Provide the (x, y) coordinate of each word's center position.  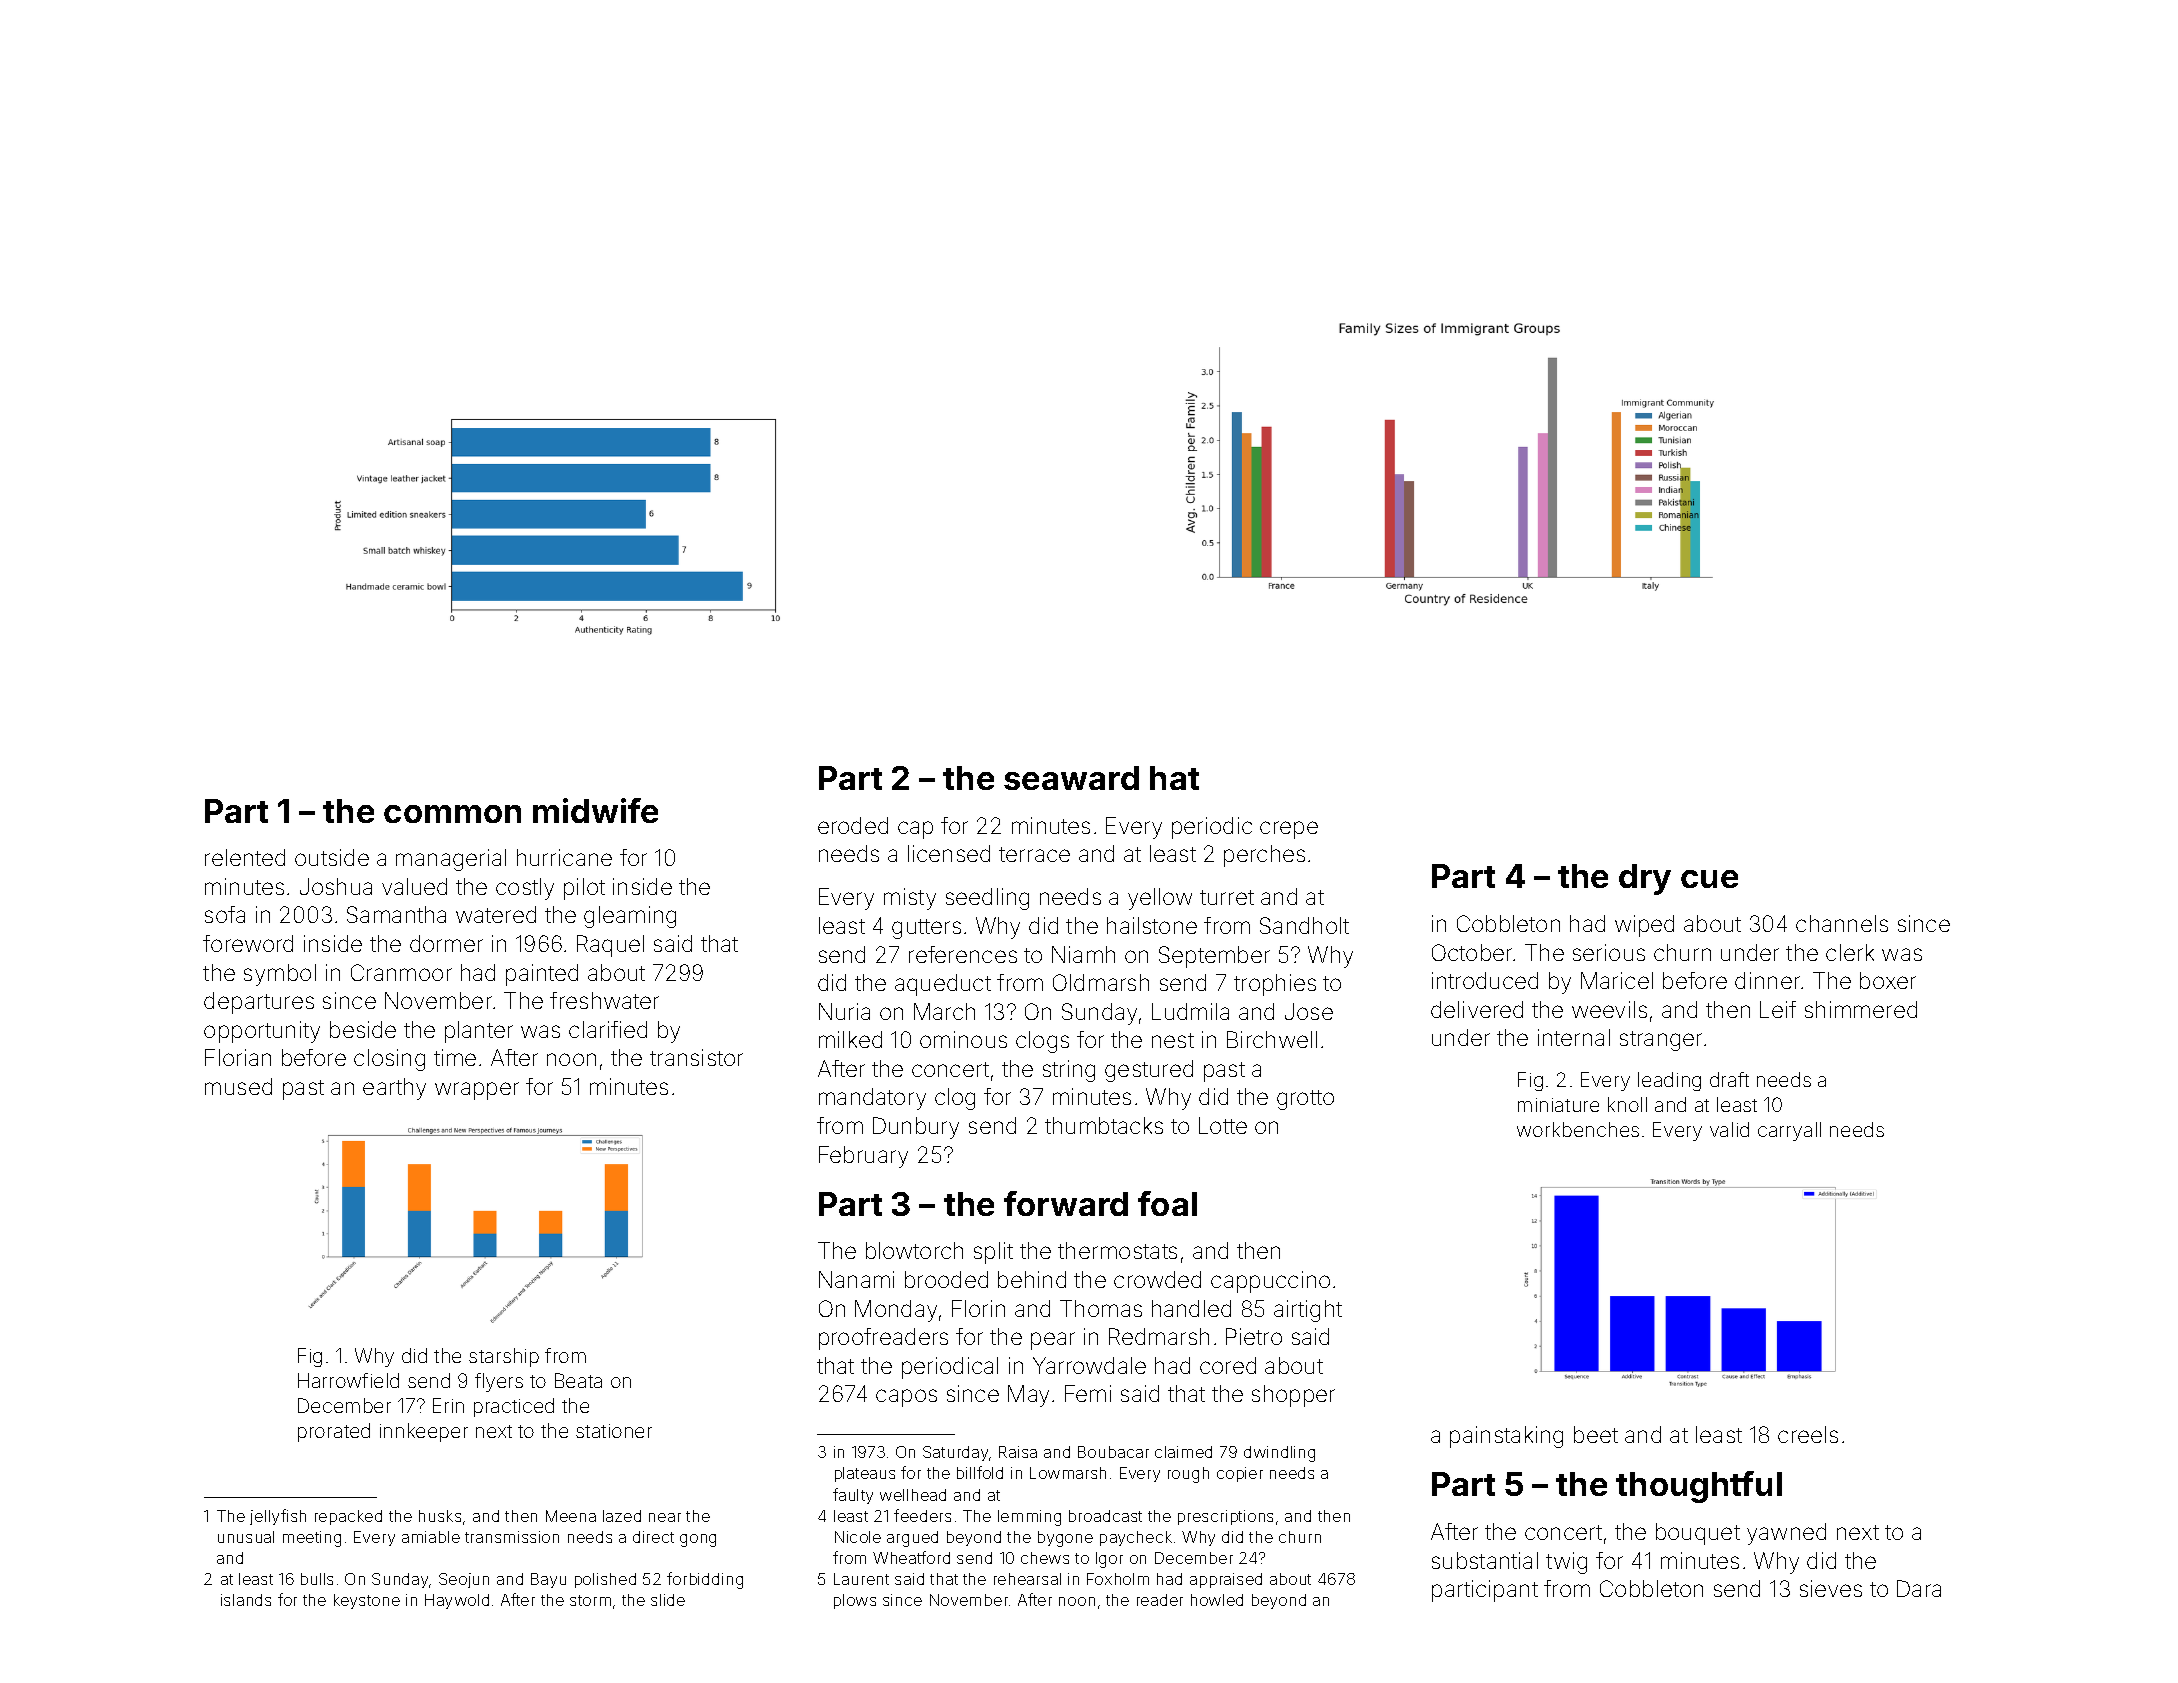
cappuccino (1270, 1282)
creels (1808, 1434)
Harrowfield (348, 1380)
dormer (446, 943)
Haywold (457, 1601)
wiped (1644, 926)
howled (1217, 1600)
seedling (987, 899)
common (452, 814)
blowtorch (914, 1250)
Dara (1919, 1588)
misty (910, 899)
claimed (1183, 1452)
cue (1709, 879)
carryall (1789, 1131)
